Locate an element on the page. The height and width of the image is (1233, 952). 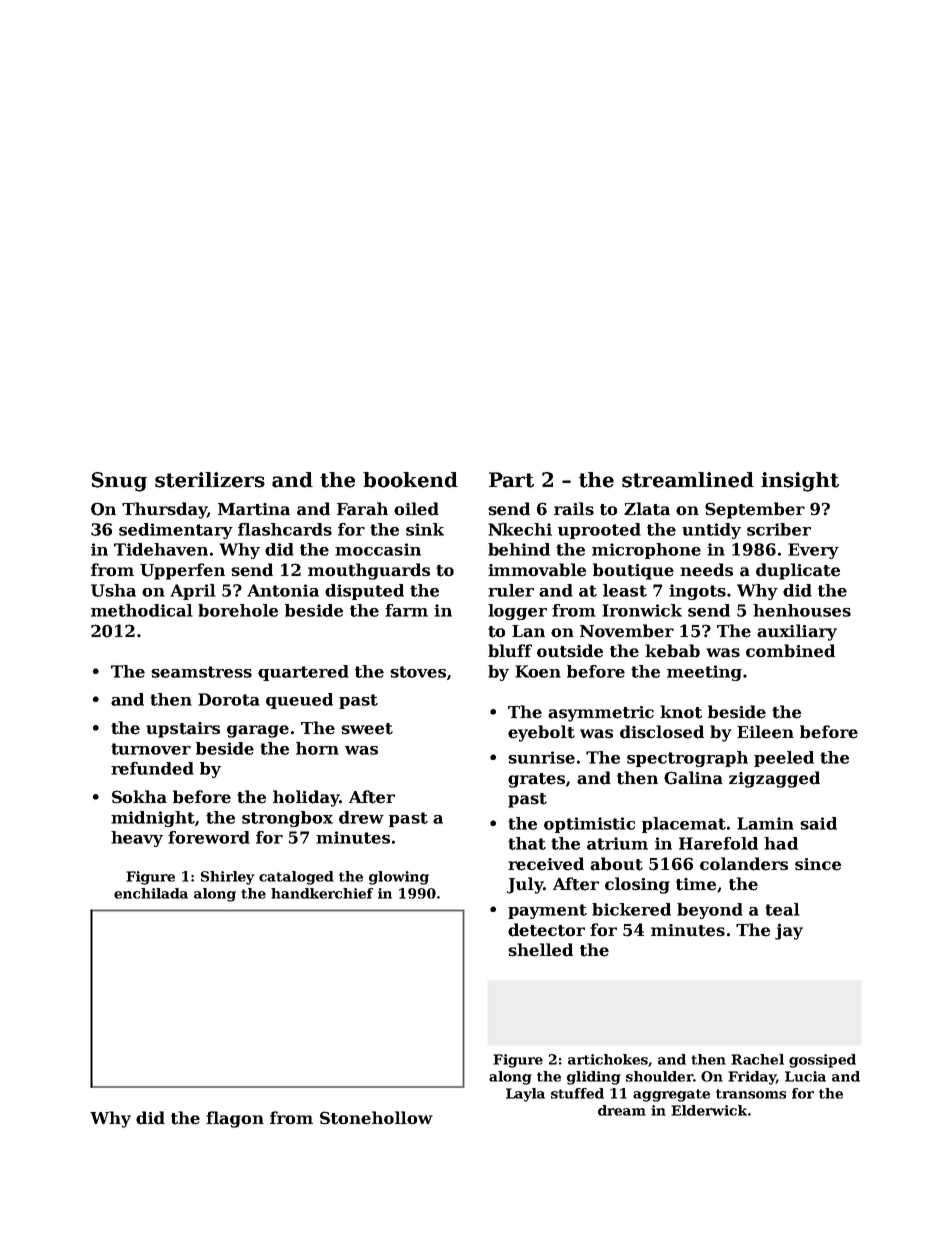
enchilada is located at coordinates (151, 893).
